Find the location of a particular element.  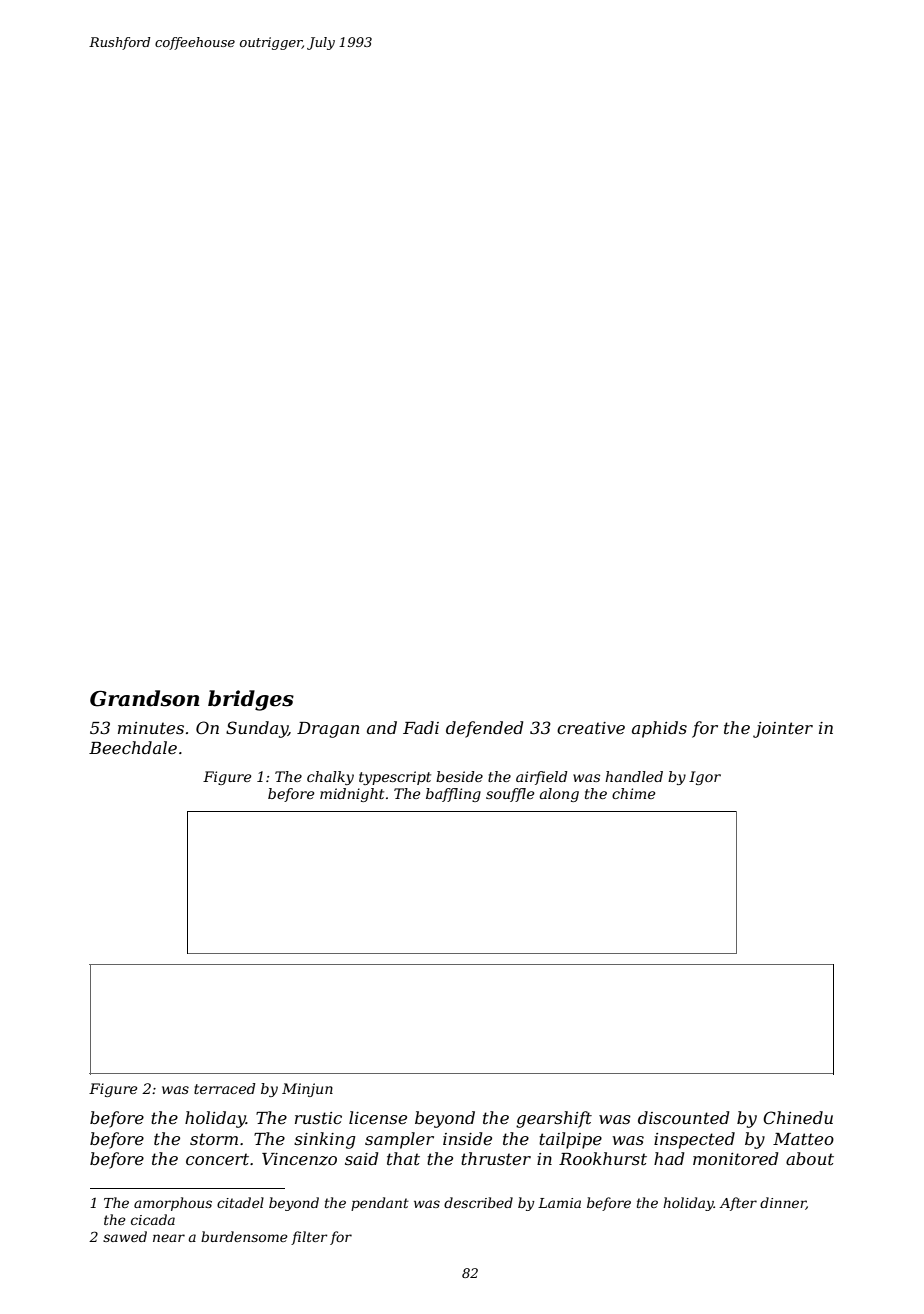

discounted is located at coordinates (683, 1117).
